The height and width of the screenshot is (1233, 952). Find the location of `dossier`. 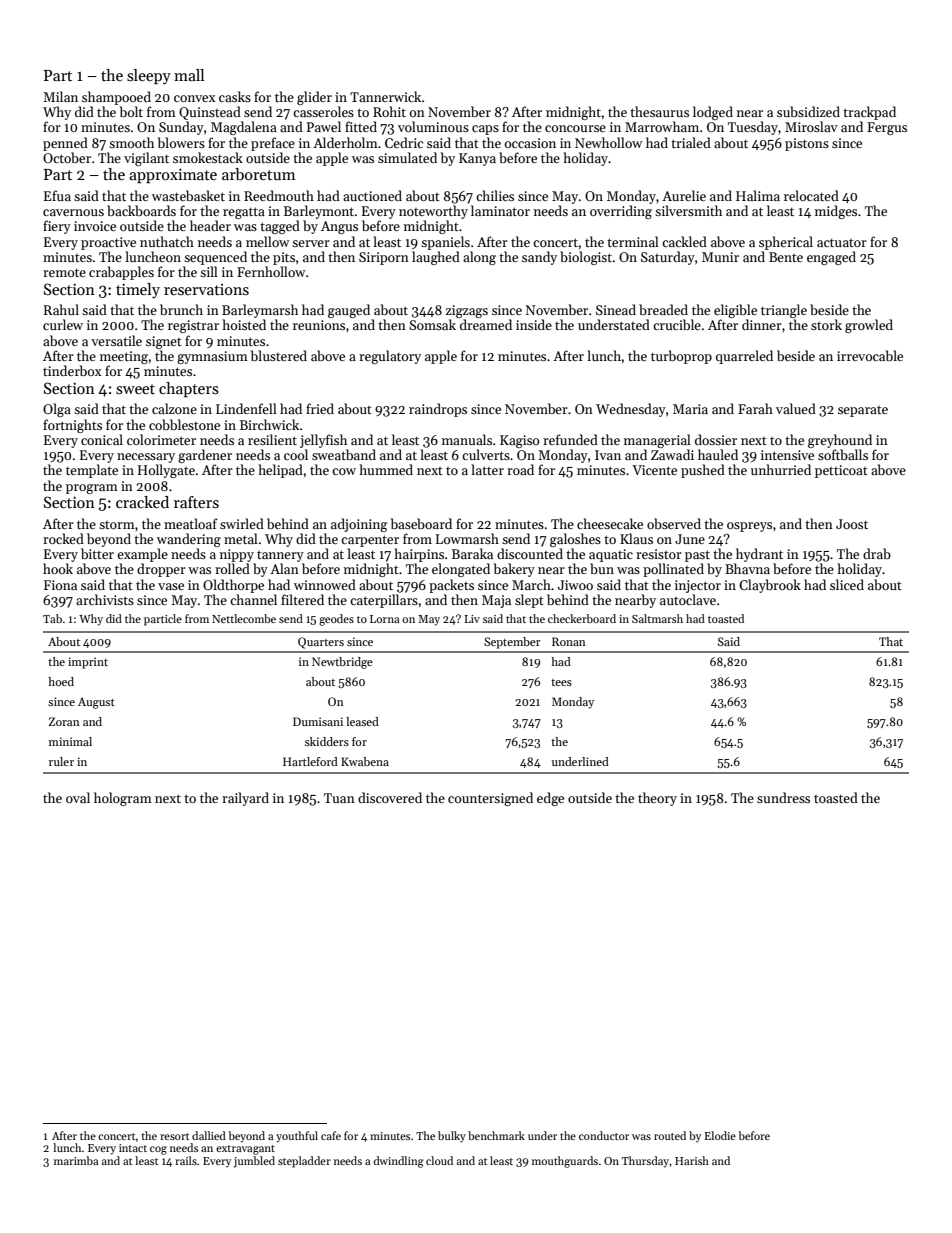

dossier is located at coordinates (716, 439).
